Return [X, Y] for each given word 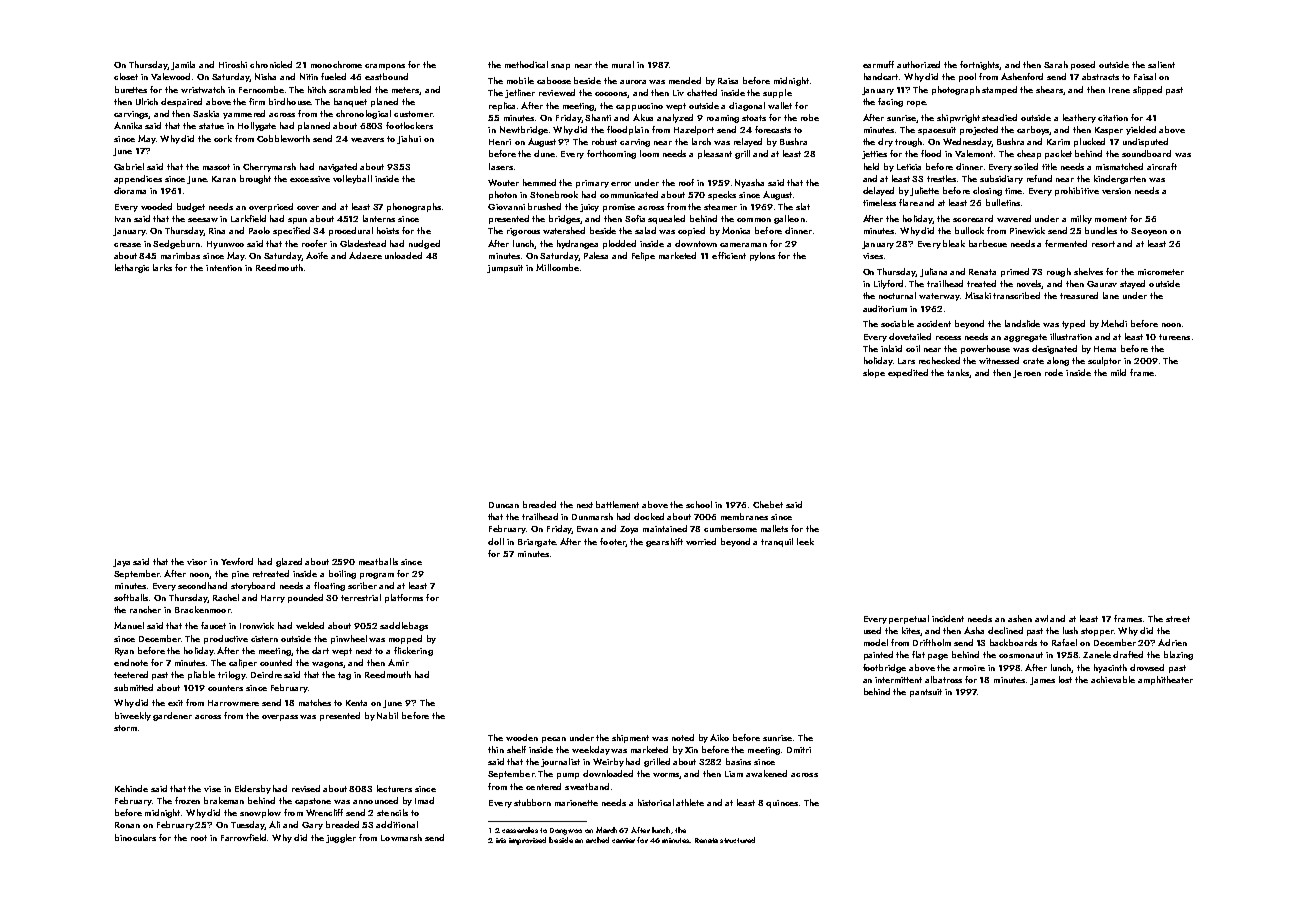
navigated [338, 167]
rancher [145, 609]
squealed [666, 219]
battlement [617, 504]
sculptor [1104, 361]
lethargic [132, 268]
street [1178, 619]
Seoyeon [1149, 232]
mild [1118, 372]
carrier [623, 840]
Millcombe [557, 267]
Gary [312, 826]
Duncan [504, 505]
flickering [413, 651]
